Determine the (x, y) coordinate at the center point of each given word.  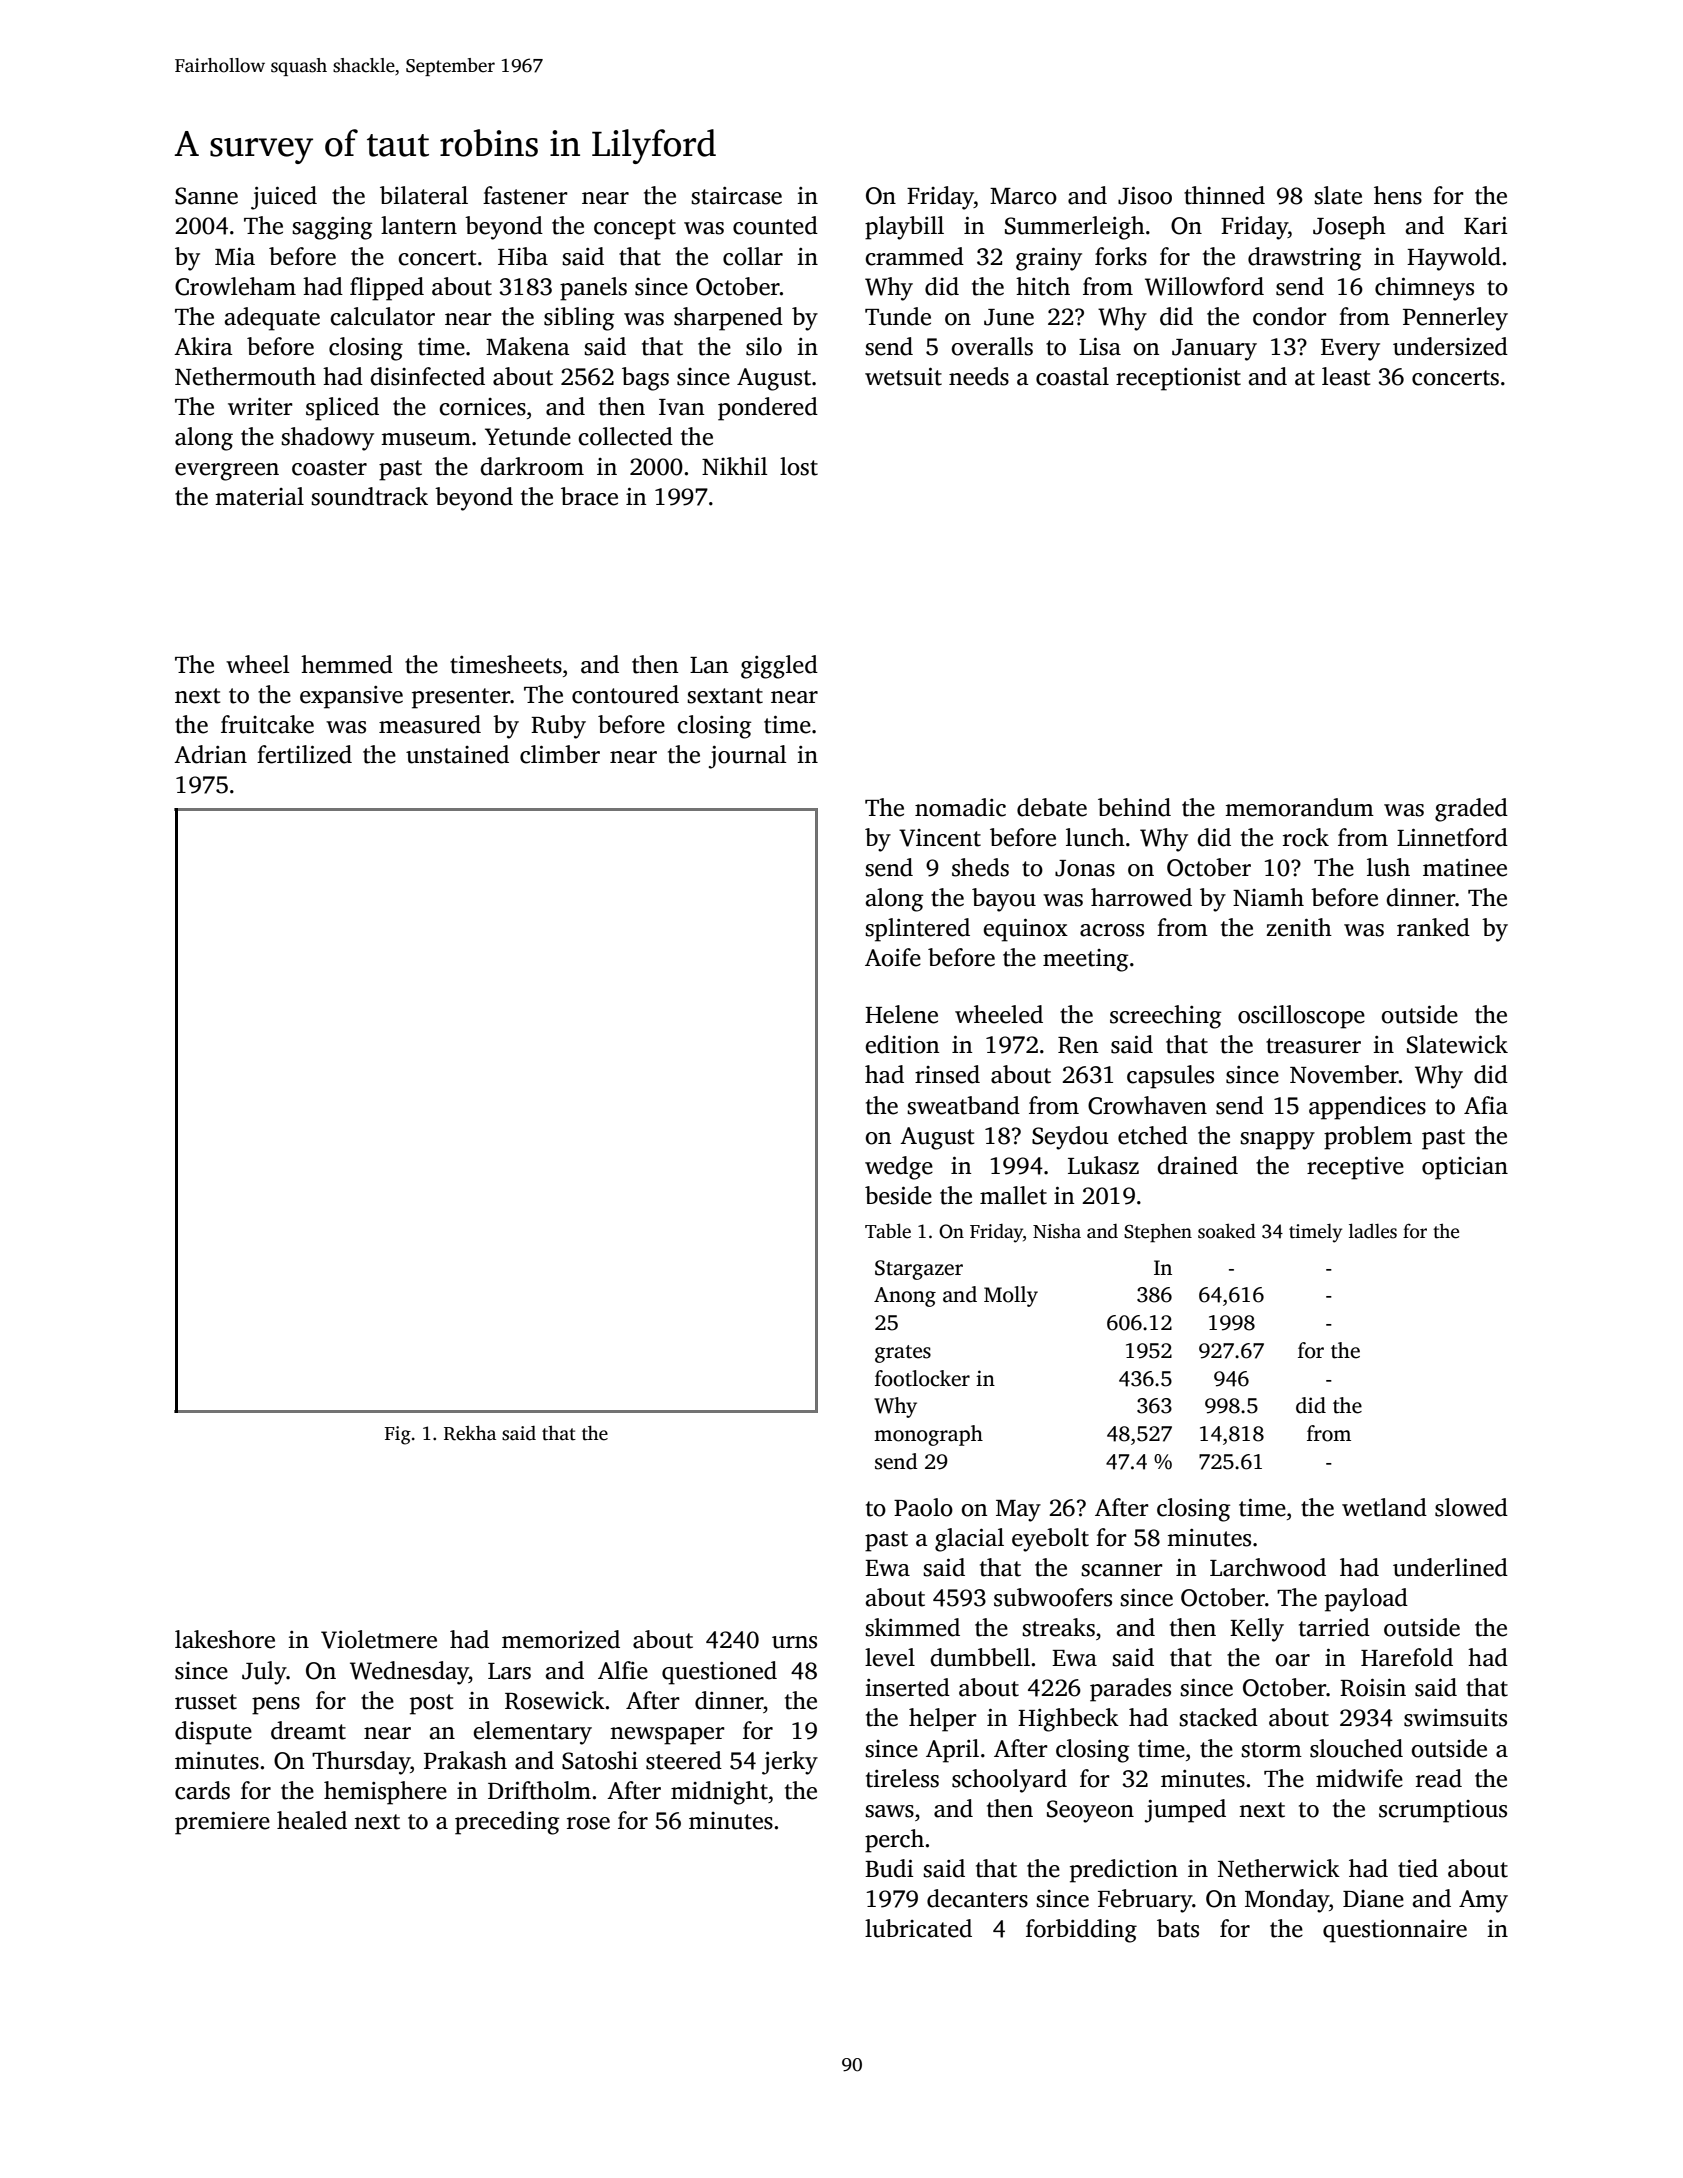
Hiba (523, 256)
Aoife (893, 957)
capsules (1170, 1077)
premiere (222, 1823)
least (1346, 376)
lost (799, 466)
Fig (398, 1435)
